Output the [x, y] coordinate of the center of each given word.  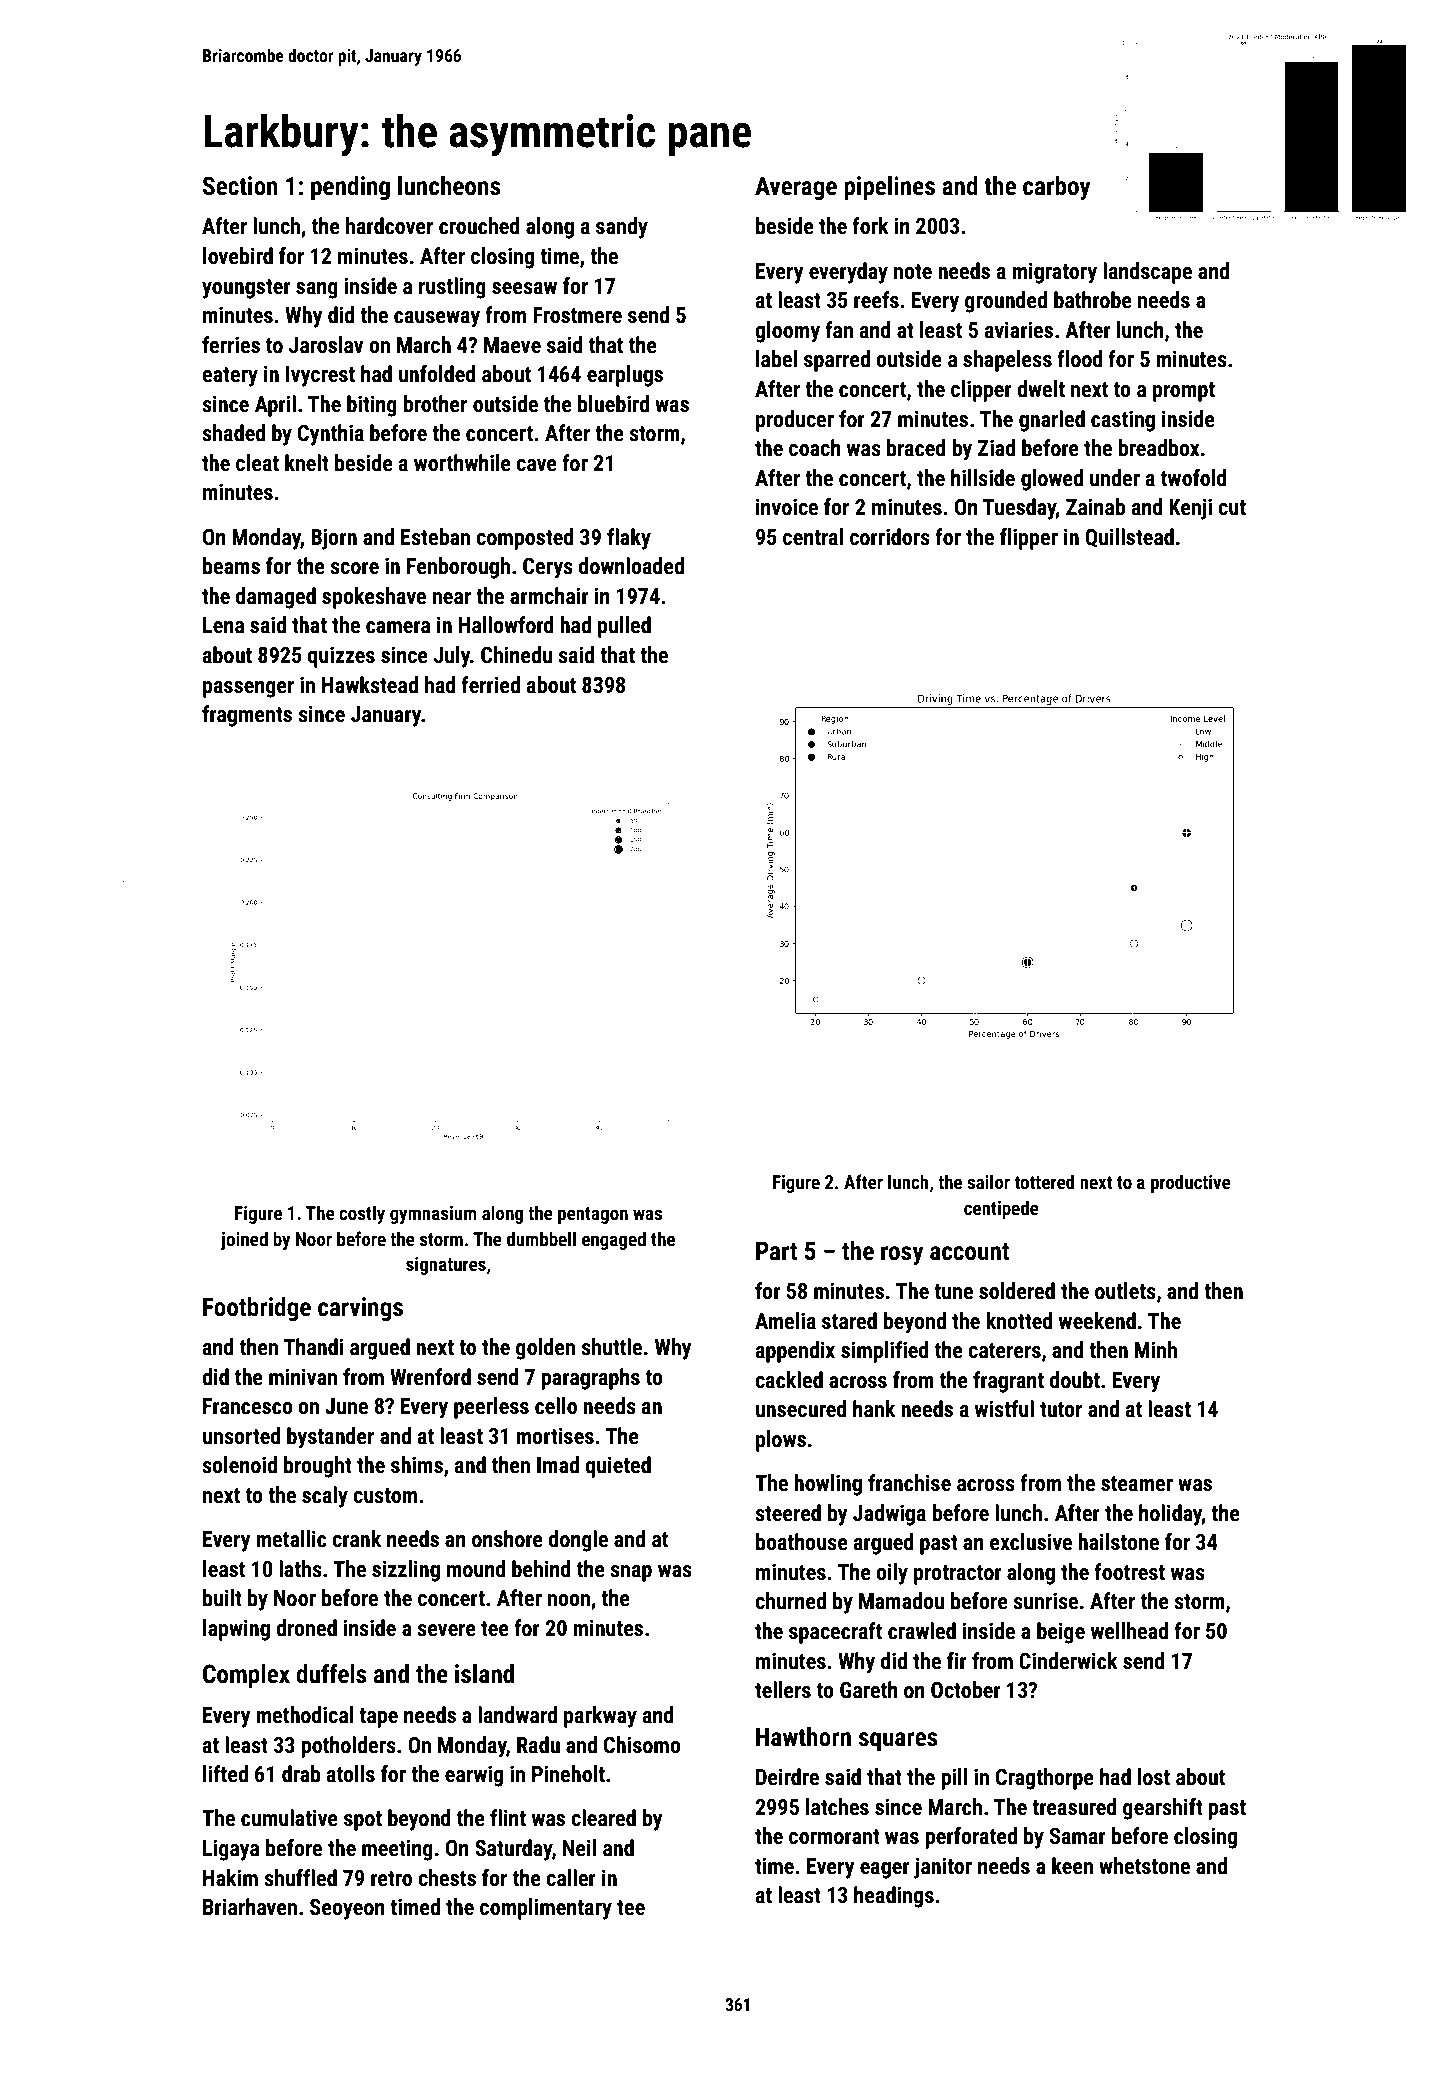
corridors [890, 537]
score [354, 568]
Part [777, 1251]
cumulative [289, 1818]
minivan [303, 1376]
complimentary [546, 1909]
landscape [1147, 273]
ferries [231, 345]
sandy [622, 228]
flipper [1029, 539]
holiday [1170, 1515]
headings [894, 1897]
